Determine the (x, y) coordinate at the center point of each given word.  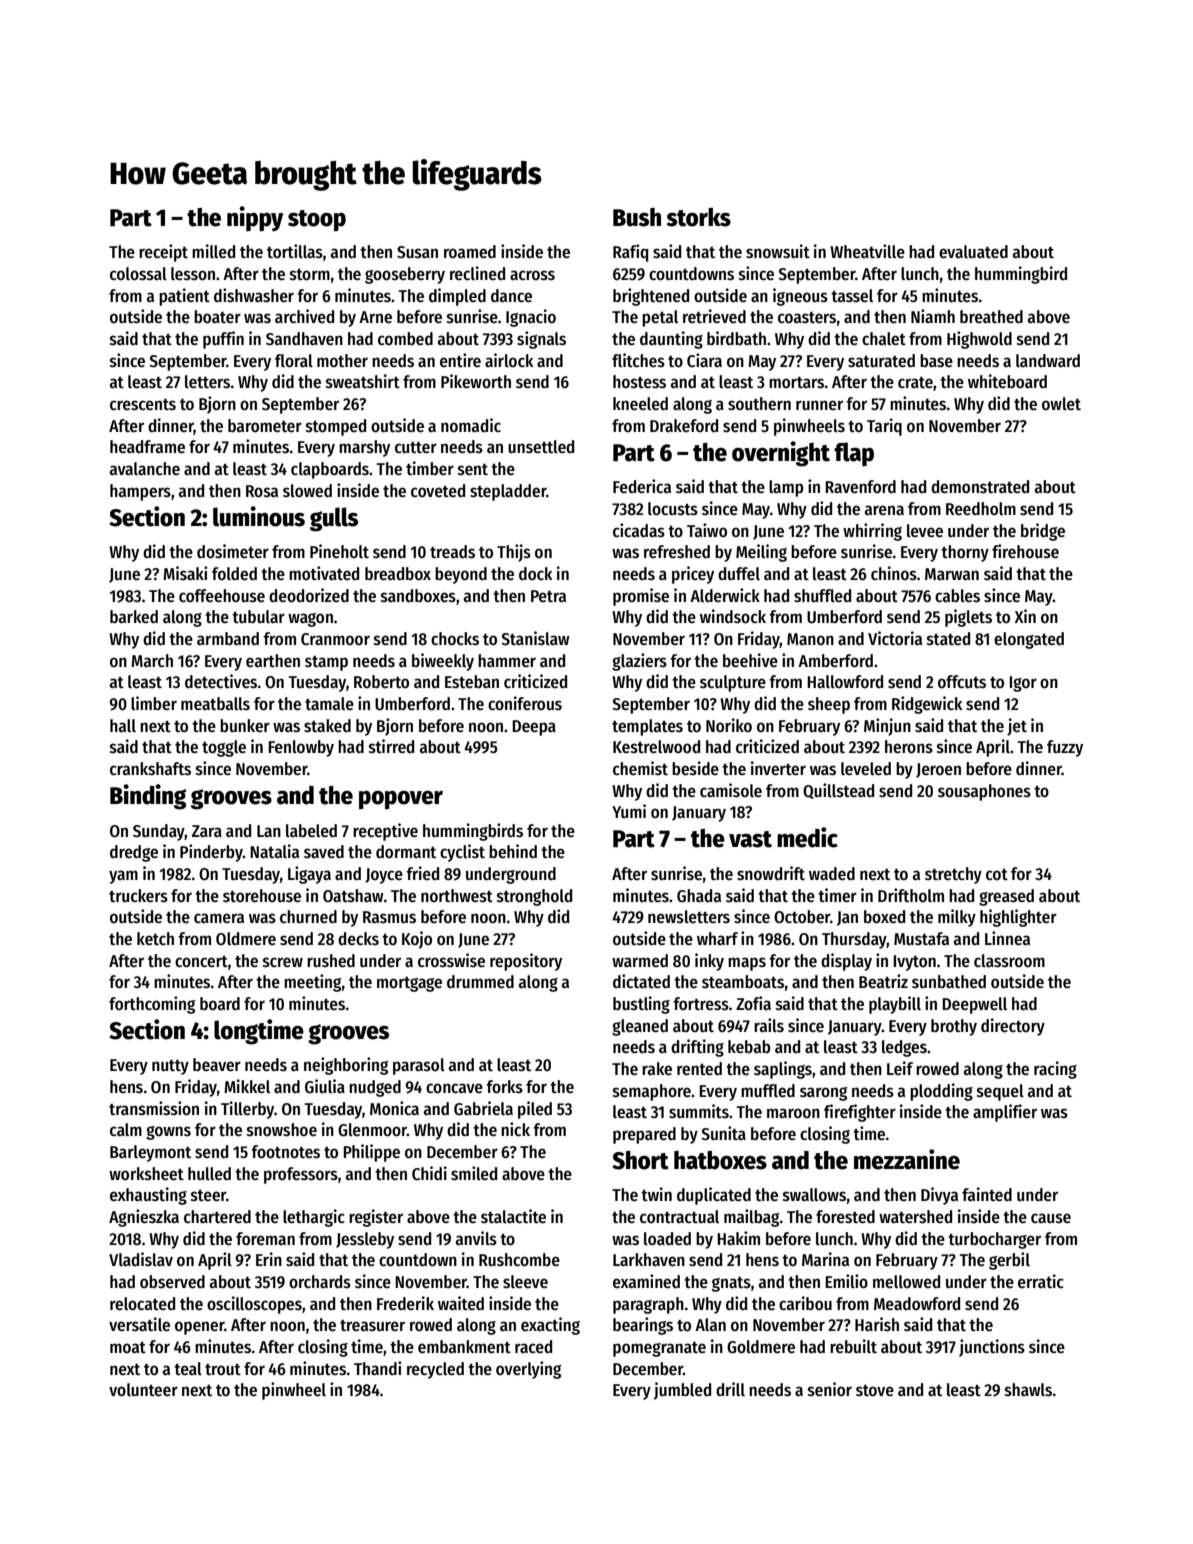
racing (1055, 1070)
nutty (170, 1067)
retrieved (714, 316)
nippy (255, 219)
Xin (1025, 616)
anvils (476, 1238)
